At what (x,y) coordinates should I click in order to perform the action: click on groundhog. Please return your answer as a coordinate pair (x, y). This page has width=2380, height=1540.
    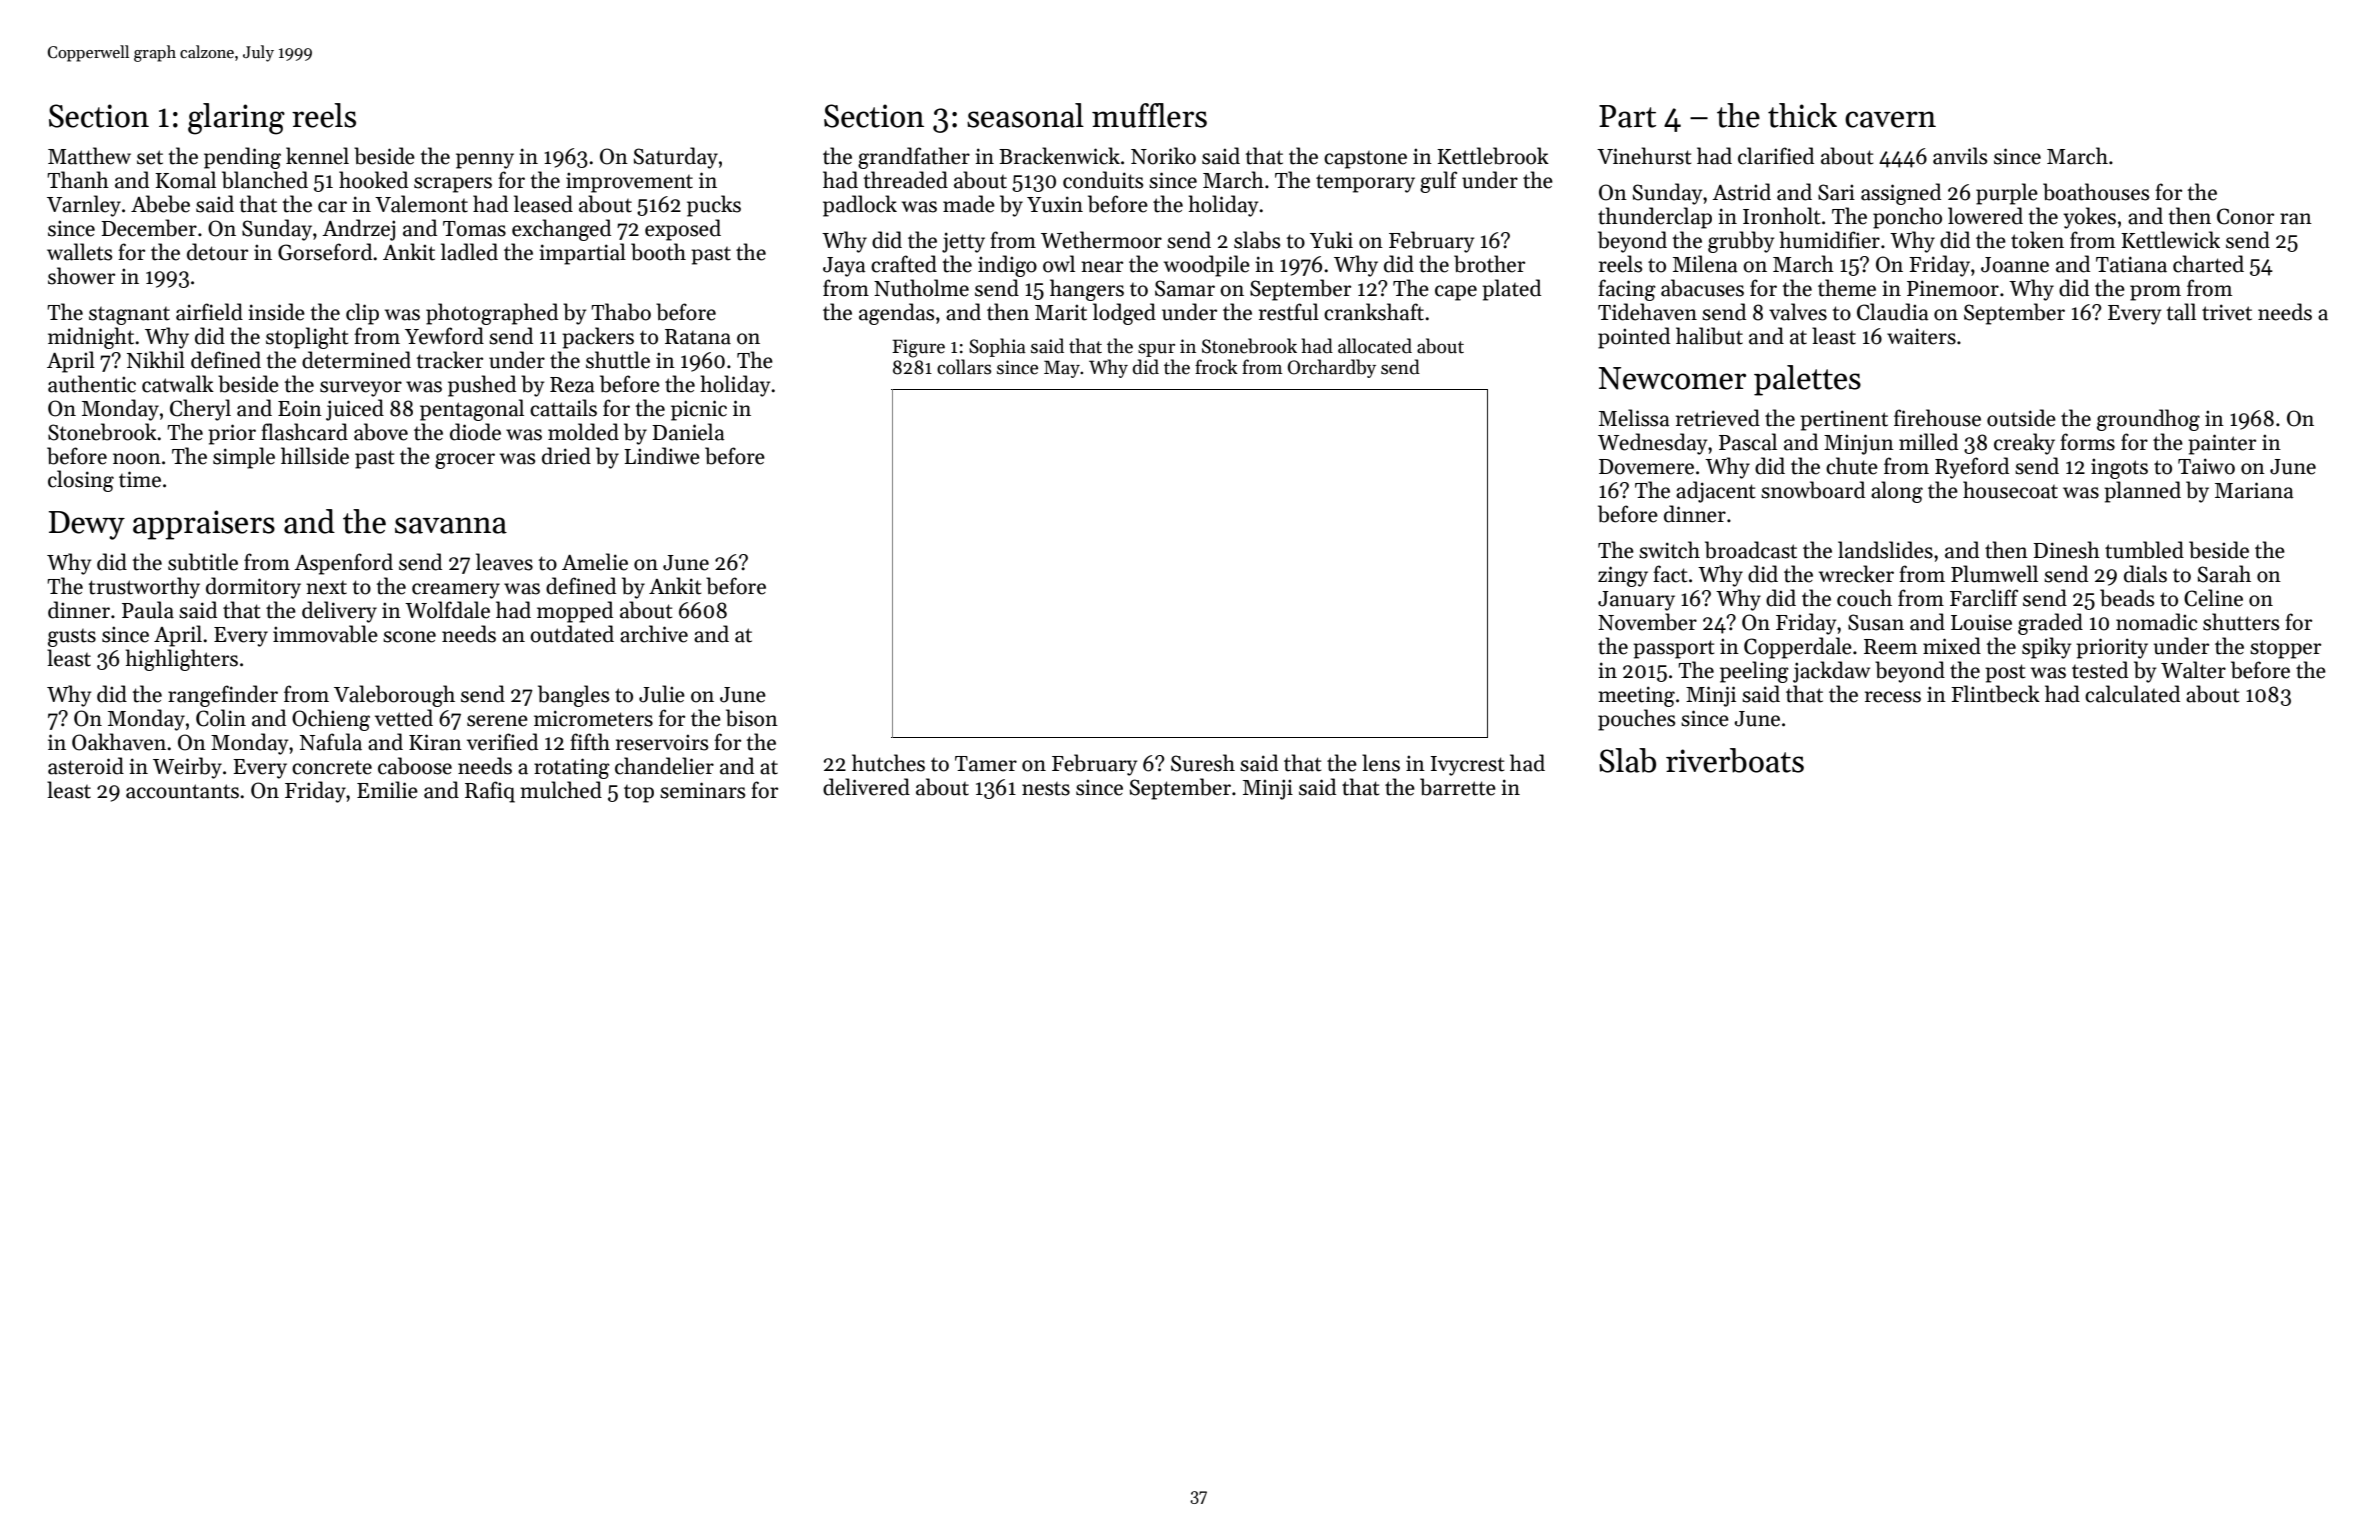
    Looking at the image, I should click on (2148, 420).
